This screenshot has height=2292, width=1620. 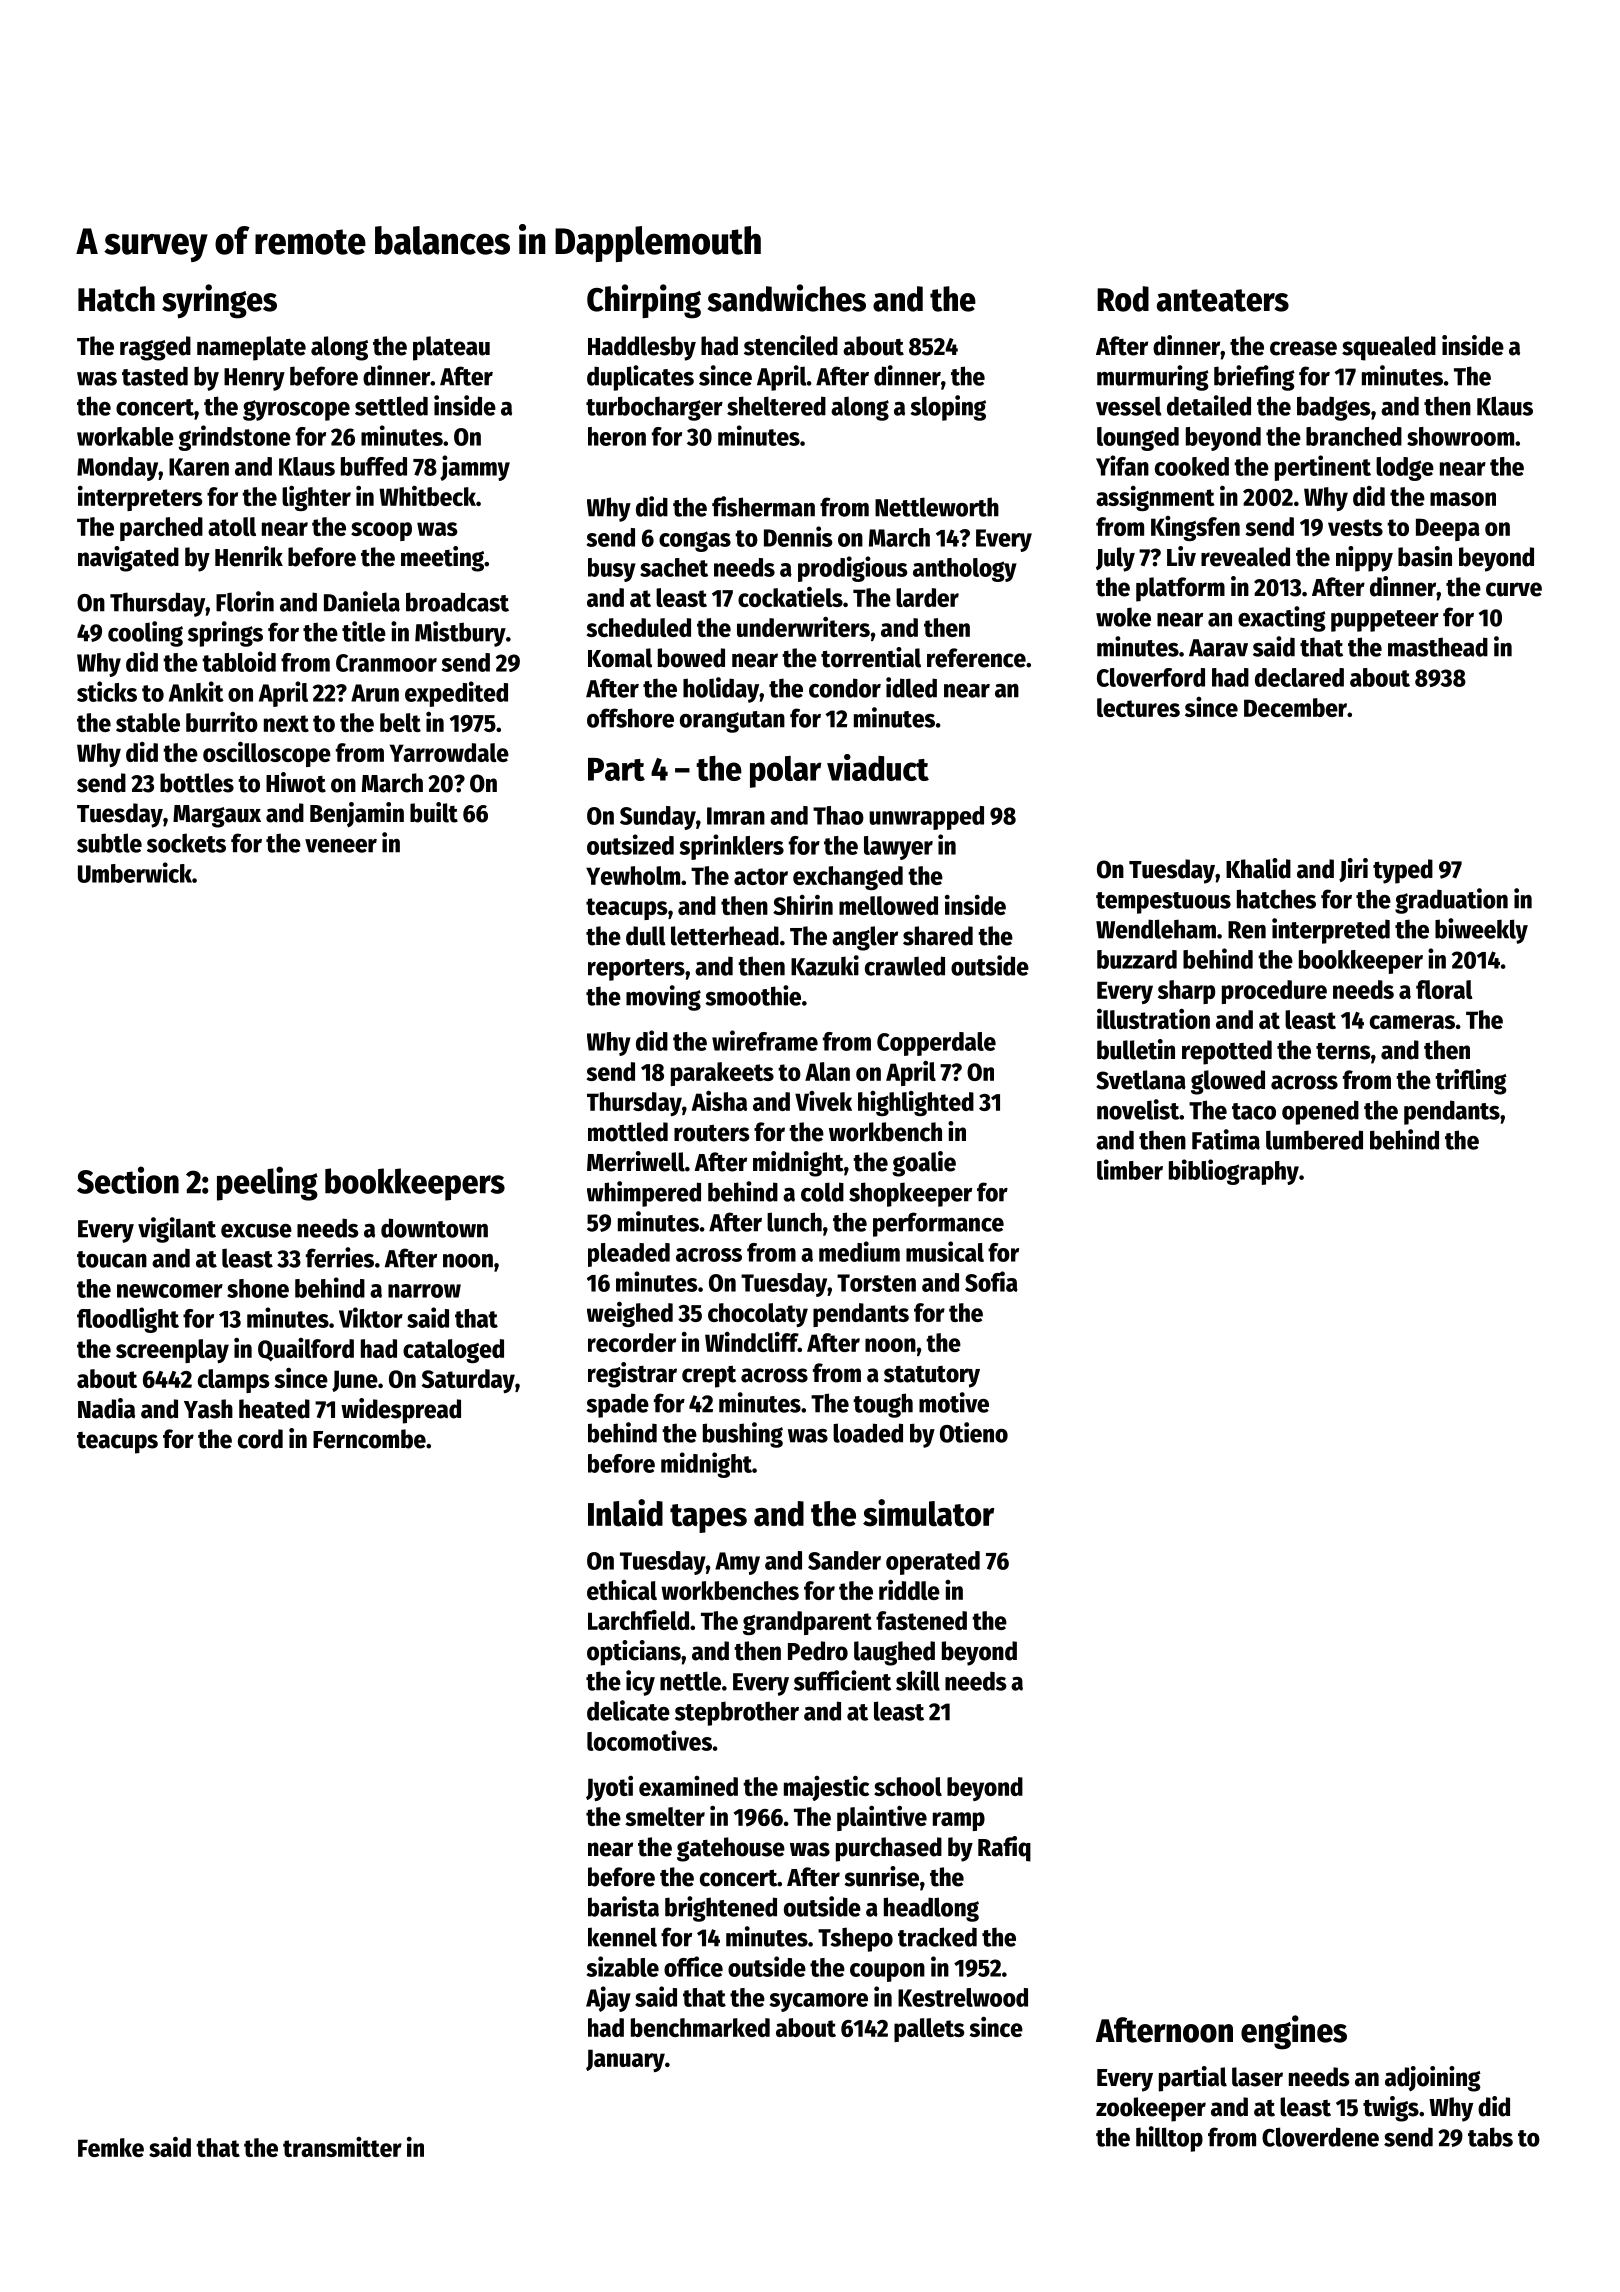 I want to click on anteaters, so click(x=1223, y=300).
